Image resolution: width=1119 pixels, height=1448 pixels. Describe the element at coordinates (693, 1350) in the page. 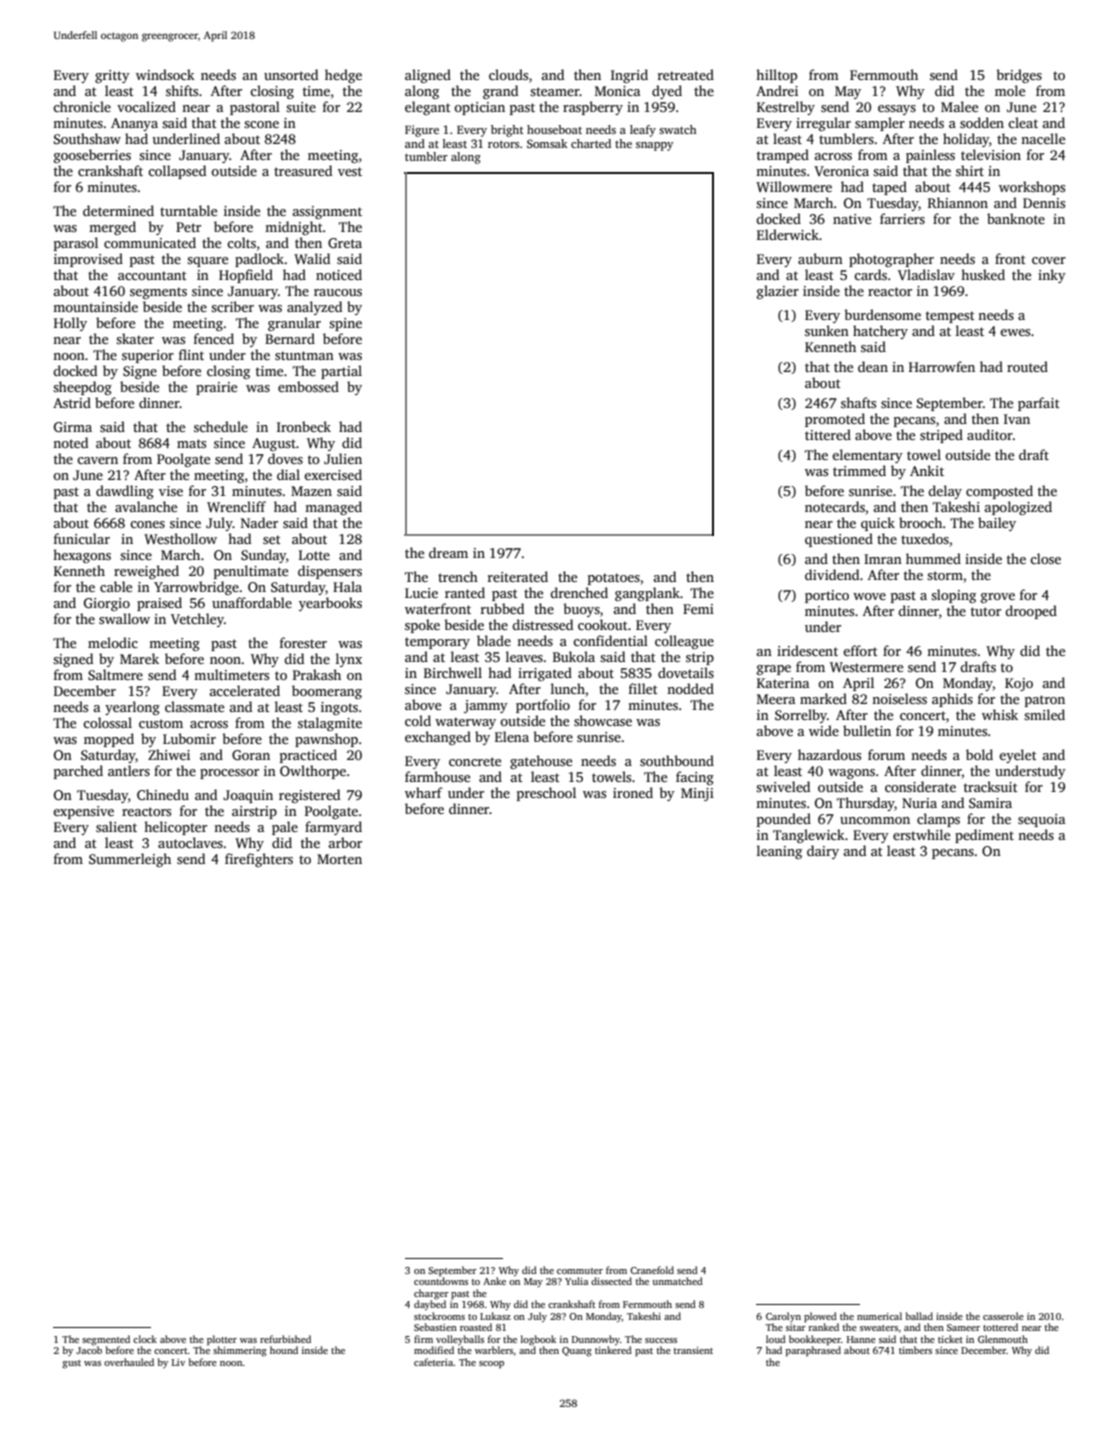

I see `transient` at that location.
